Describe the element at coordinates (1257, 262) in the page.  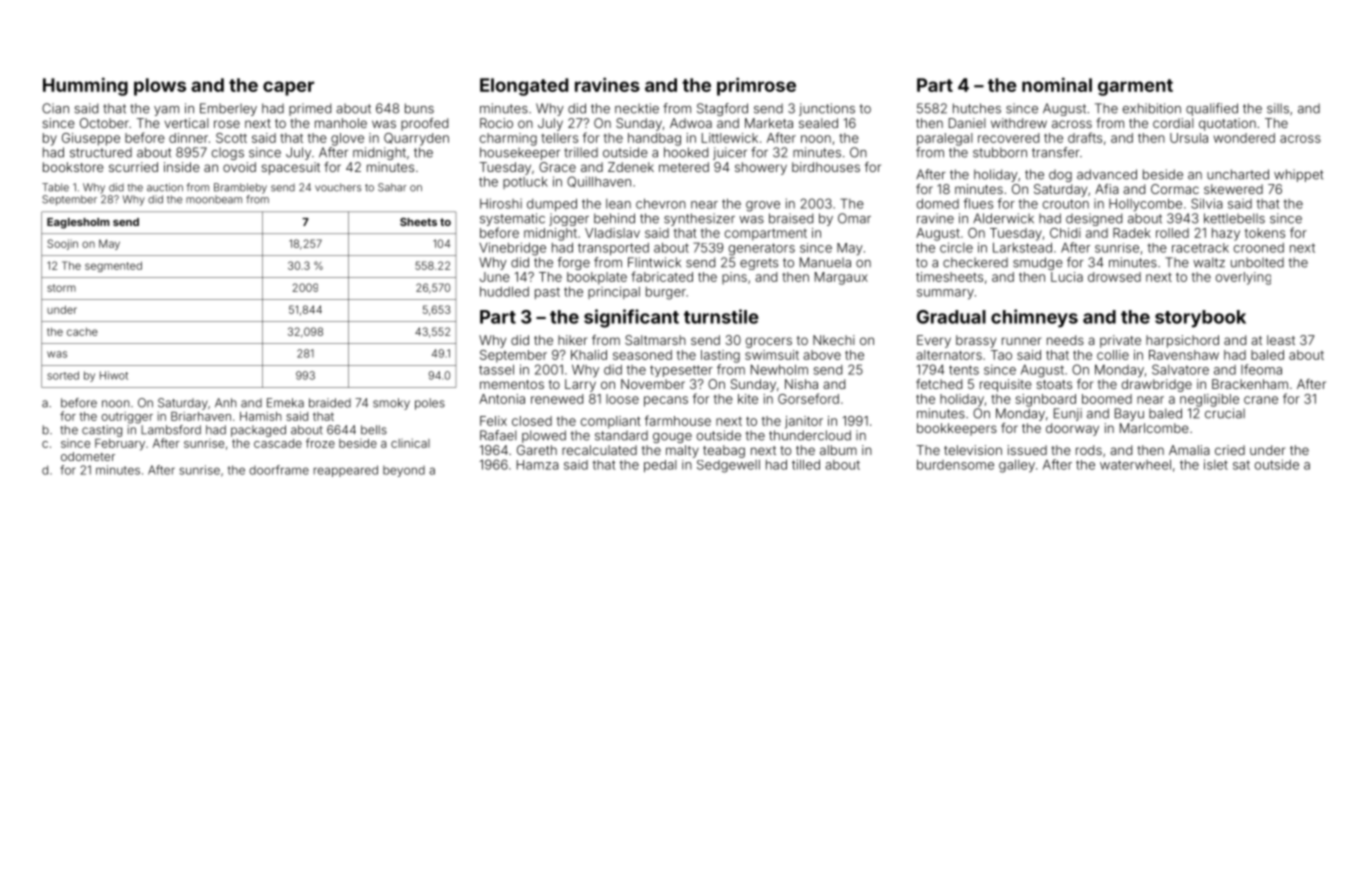
I see `unbolted` at that location.
